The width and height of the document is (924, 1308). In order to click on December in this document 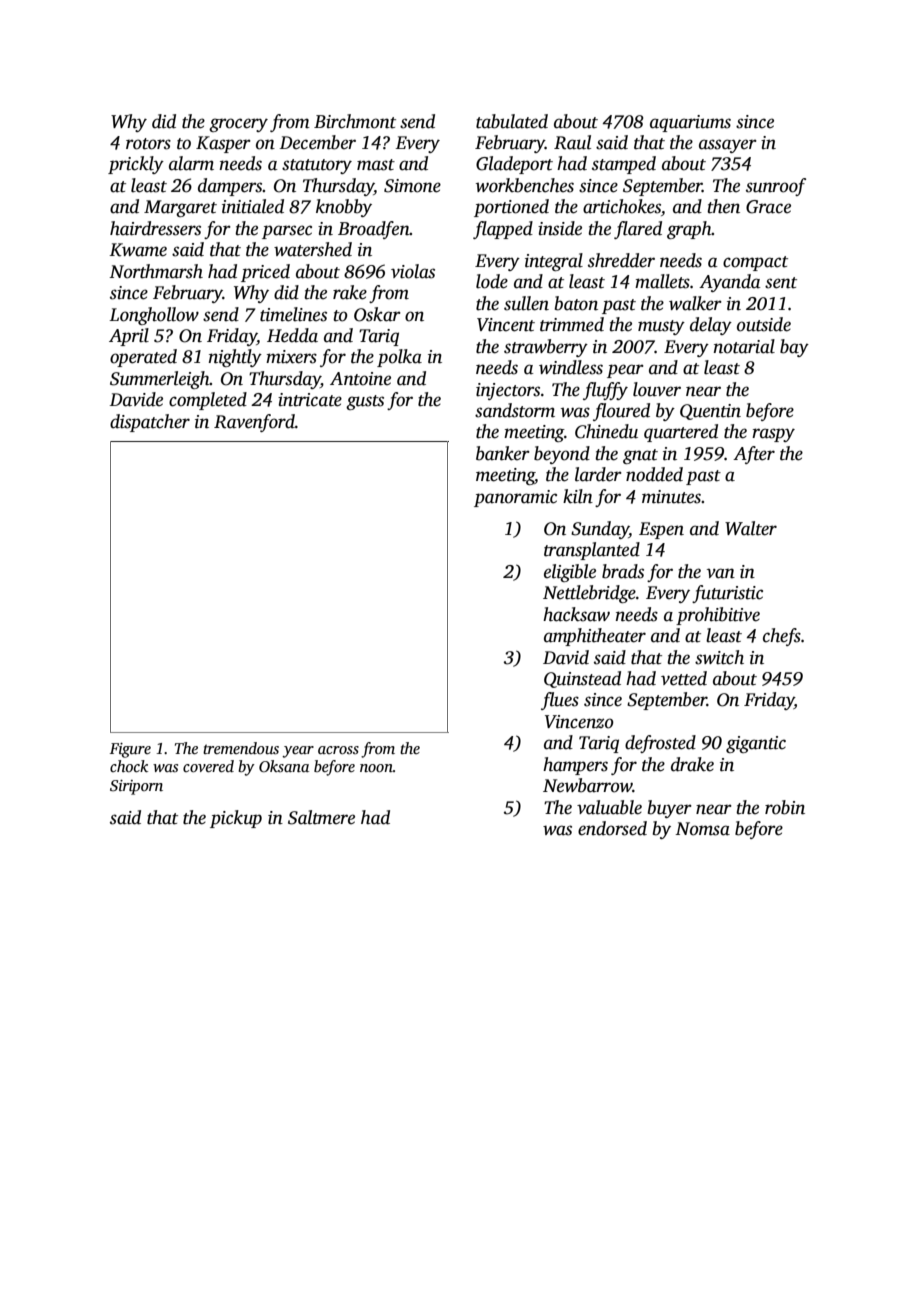, I will do `click(318, 142)`.
